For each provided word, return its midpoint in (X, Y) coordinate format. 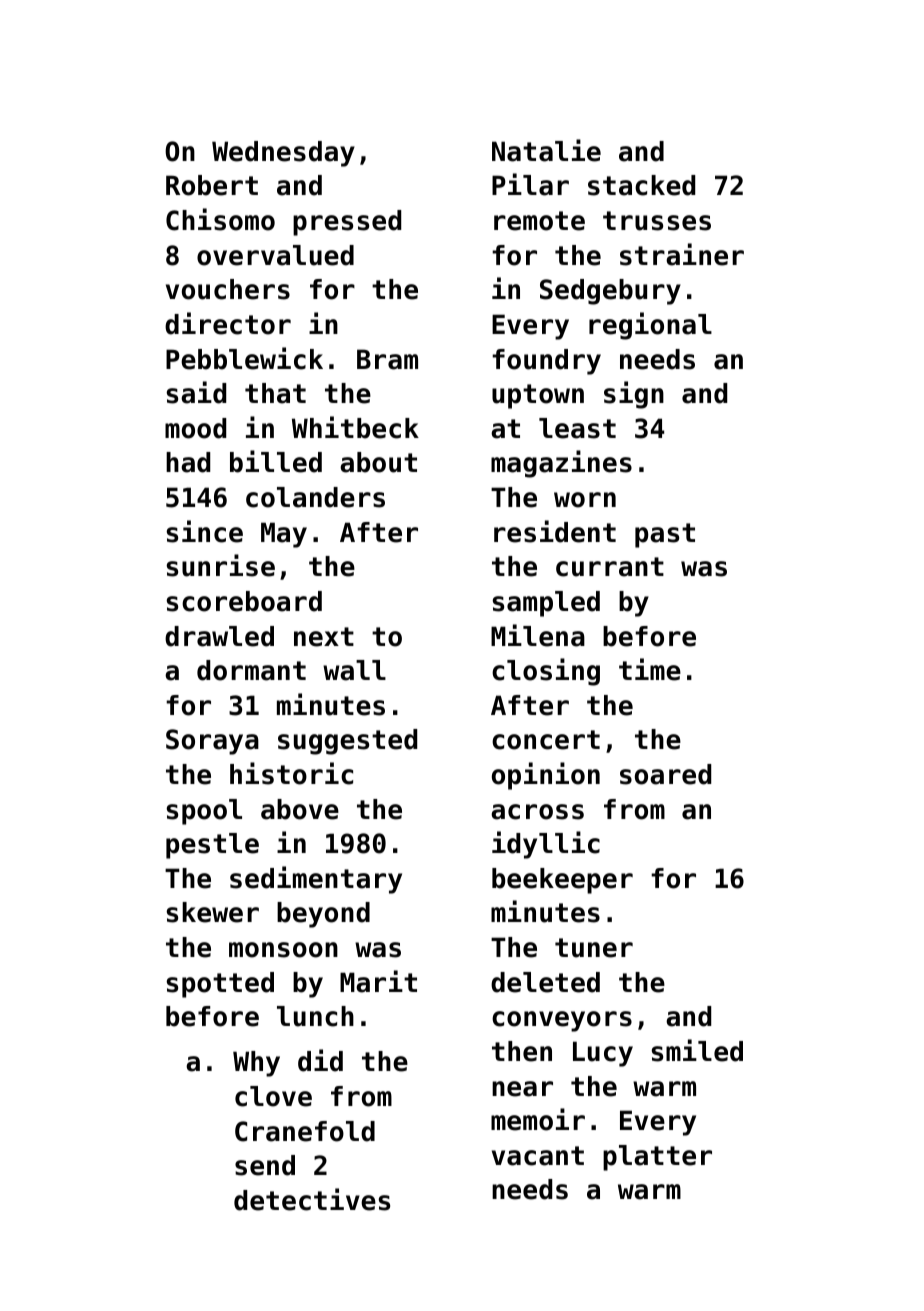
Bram (387, 359)
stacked (641, 185)
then (522, 1051)
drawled (219, 636)
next (324, 637)
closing (546, 672)
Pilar (530, 184)
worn (585, 500)
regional (650, 326)
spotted (220, 985)
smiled (697, 1050)
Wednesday (283, 154)
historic (291, 773)
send (265, 1165)
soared (665, 774)
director (228, 323)
